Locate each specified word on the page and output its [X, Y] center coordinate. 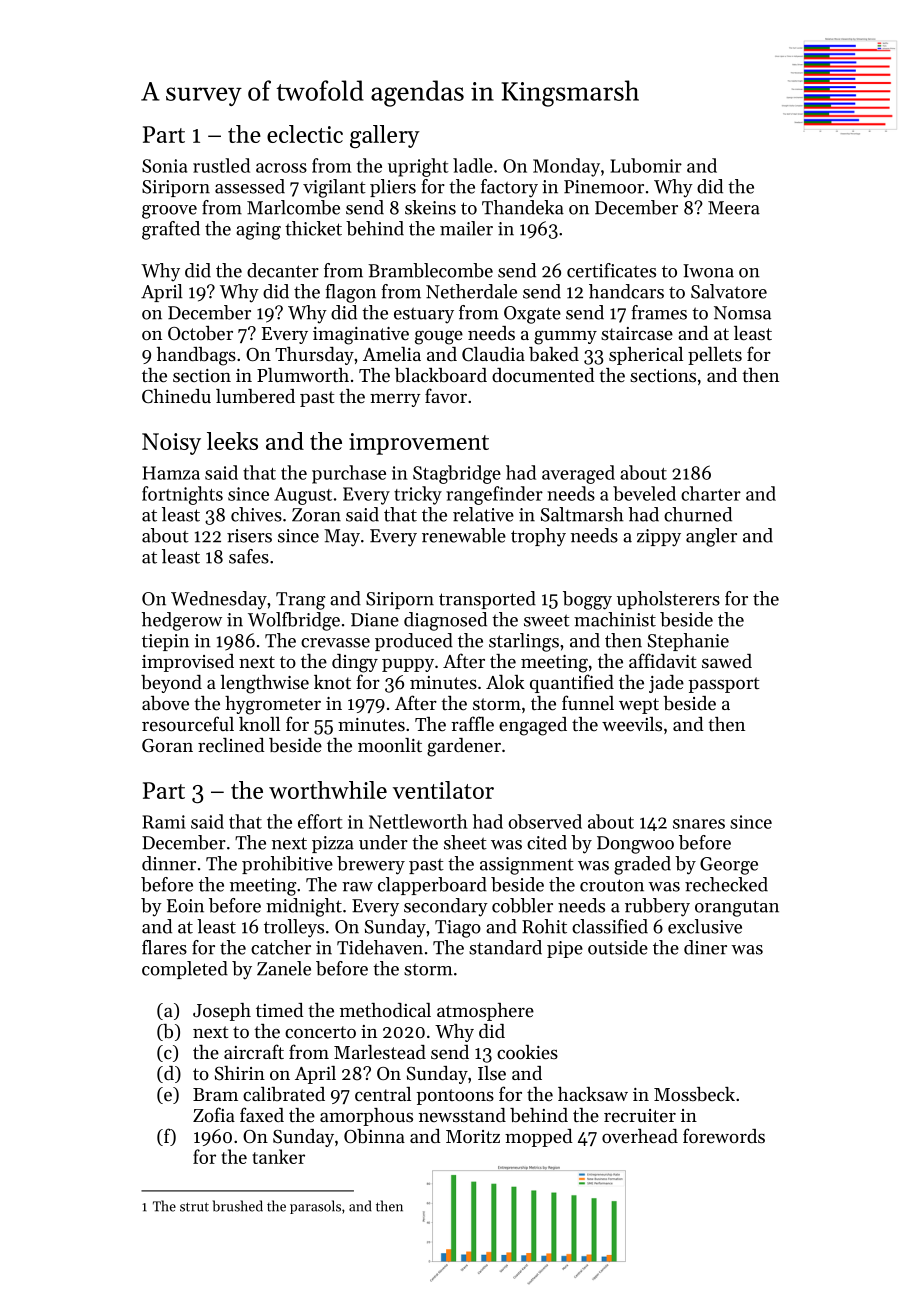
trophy [538, 537]
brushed [238, 1206]
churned [698, 514]
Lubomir [646, 165]
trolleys [294, 928]
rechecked [726, 884]
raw [357, 887]
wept [639, 706]
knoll [259, 724]
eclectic [305, 134]
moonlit [390, 745]
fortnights [182, 495]
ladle [473, 165]
